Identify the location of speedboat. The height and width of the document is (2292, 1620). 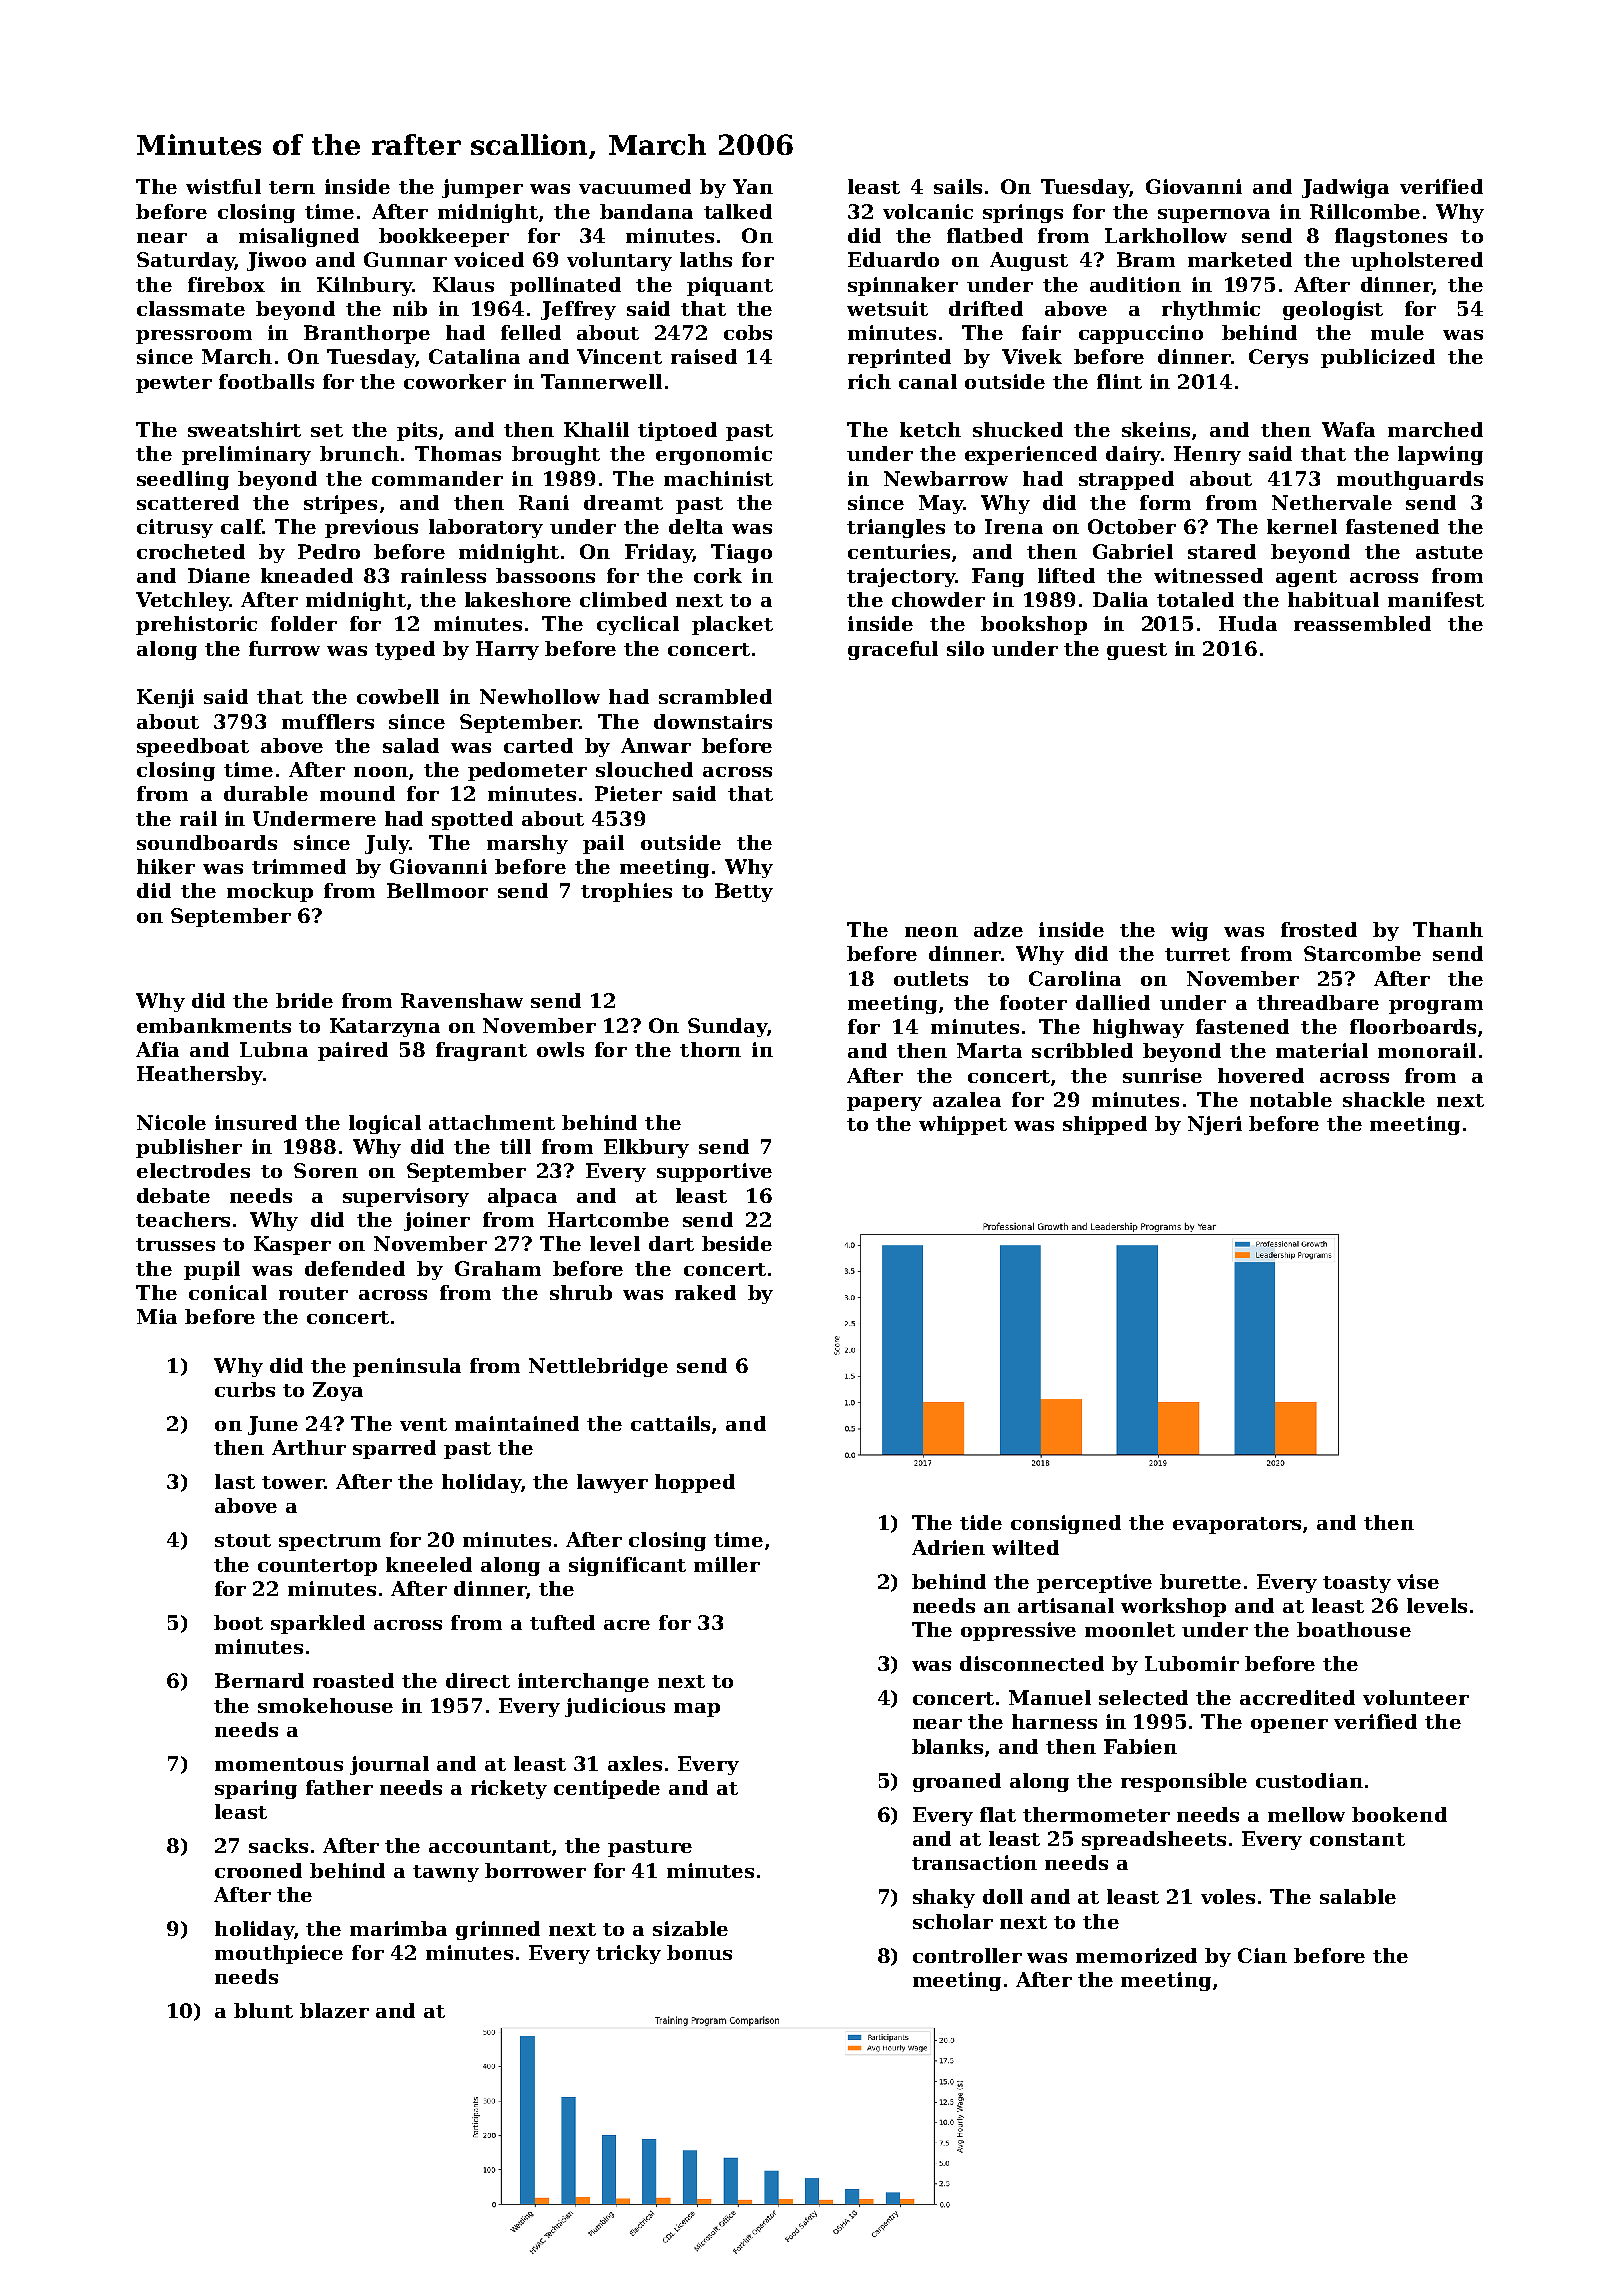
(193, 747).
